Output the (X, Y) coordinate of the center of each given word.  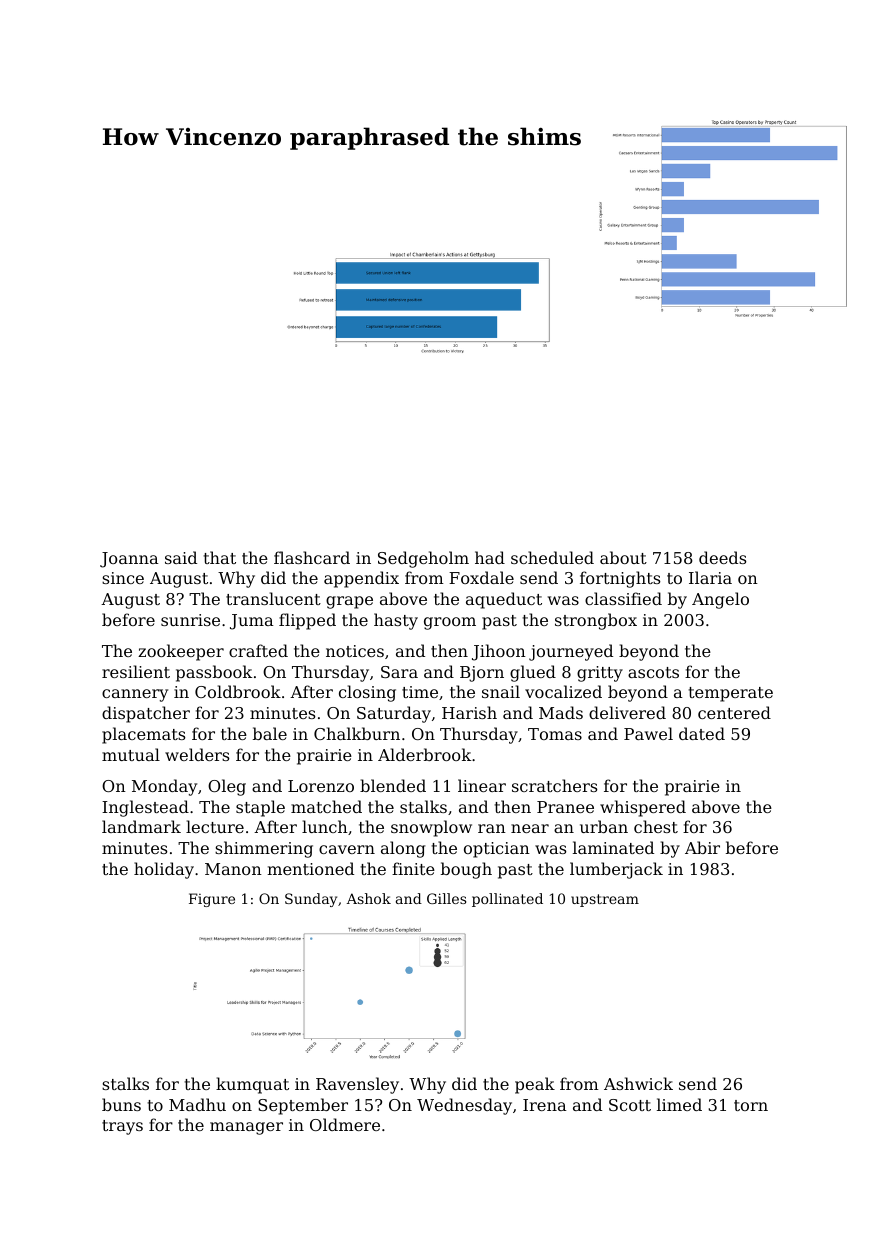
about (623, 557)
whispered (643, 808)
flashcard (312, 557)
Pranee (565, 807)
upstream (605, 900)
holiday (164, 870)
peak (535, 1085)
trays (122, 1127)
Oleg (227, 787)
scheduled (552, 557)
